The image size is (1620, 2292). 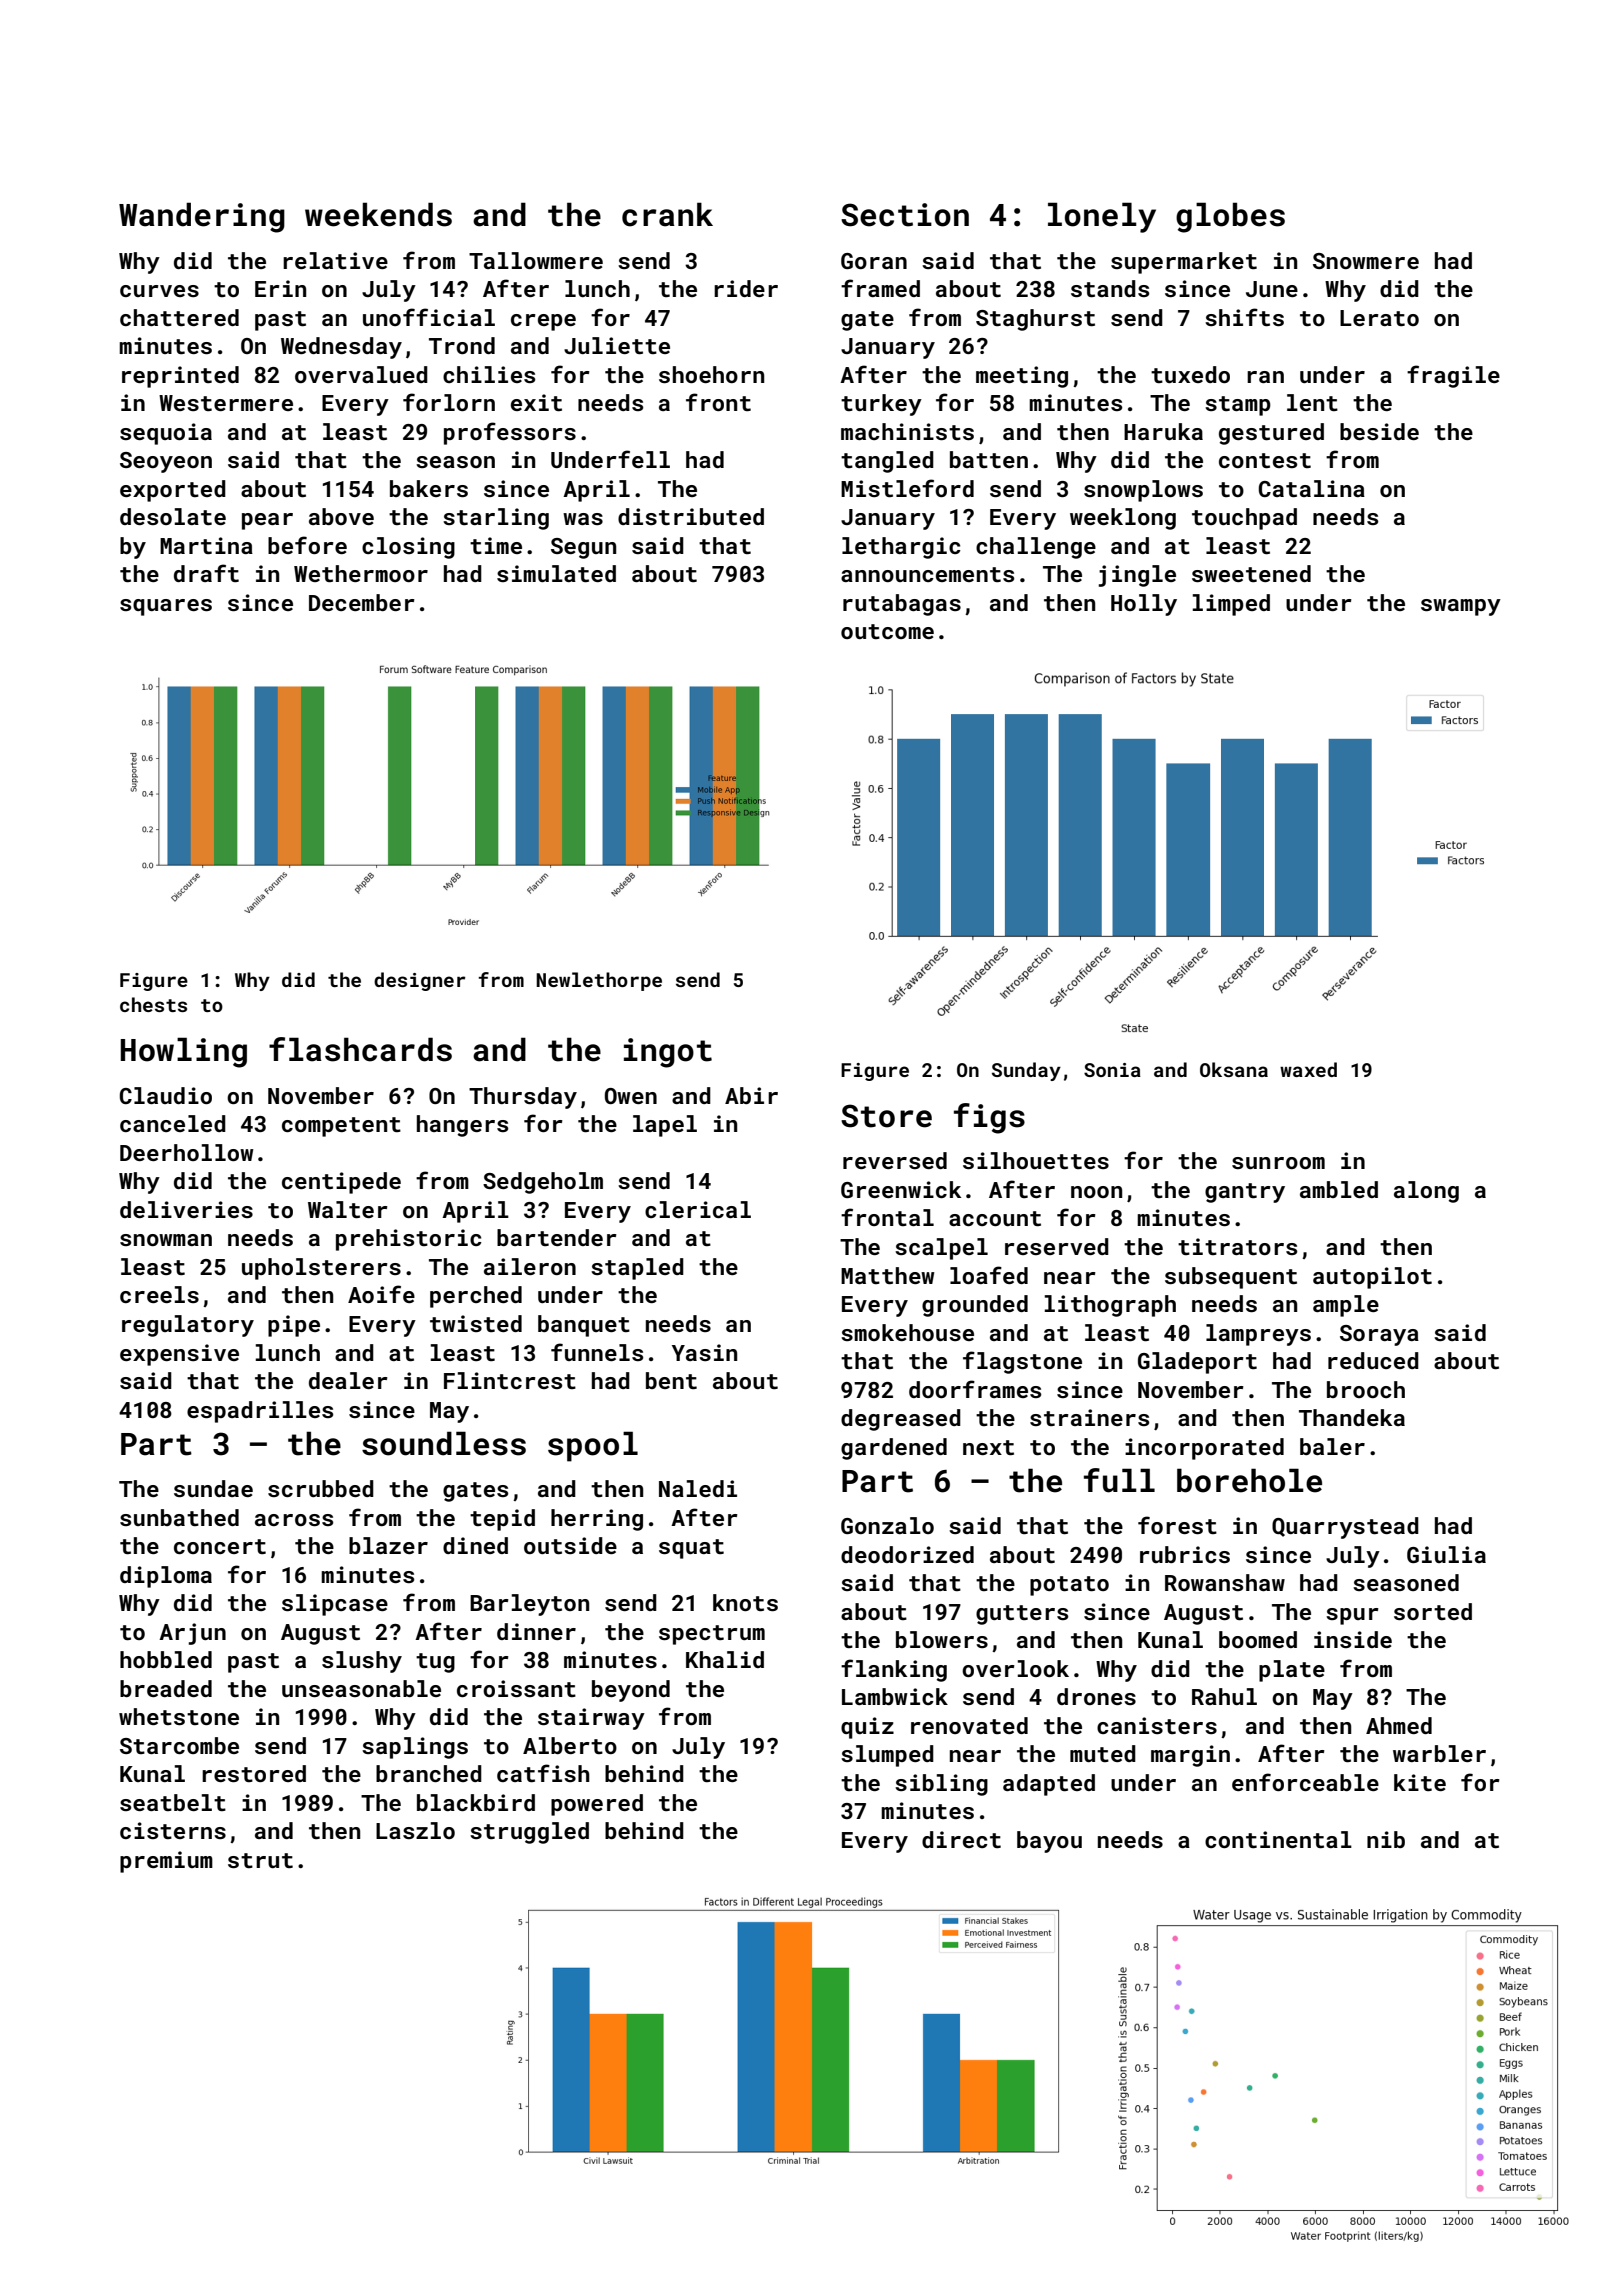 What do you see at coordinates (887, 631) in the screenshot?
I see `outcome` at bounding box center [887, 631].
